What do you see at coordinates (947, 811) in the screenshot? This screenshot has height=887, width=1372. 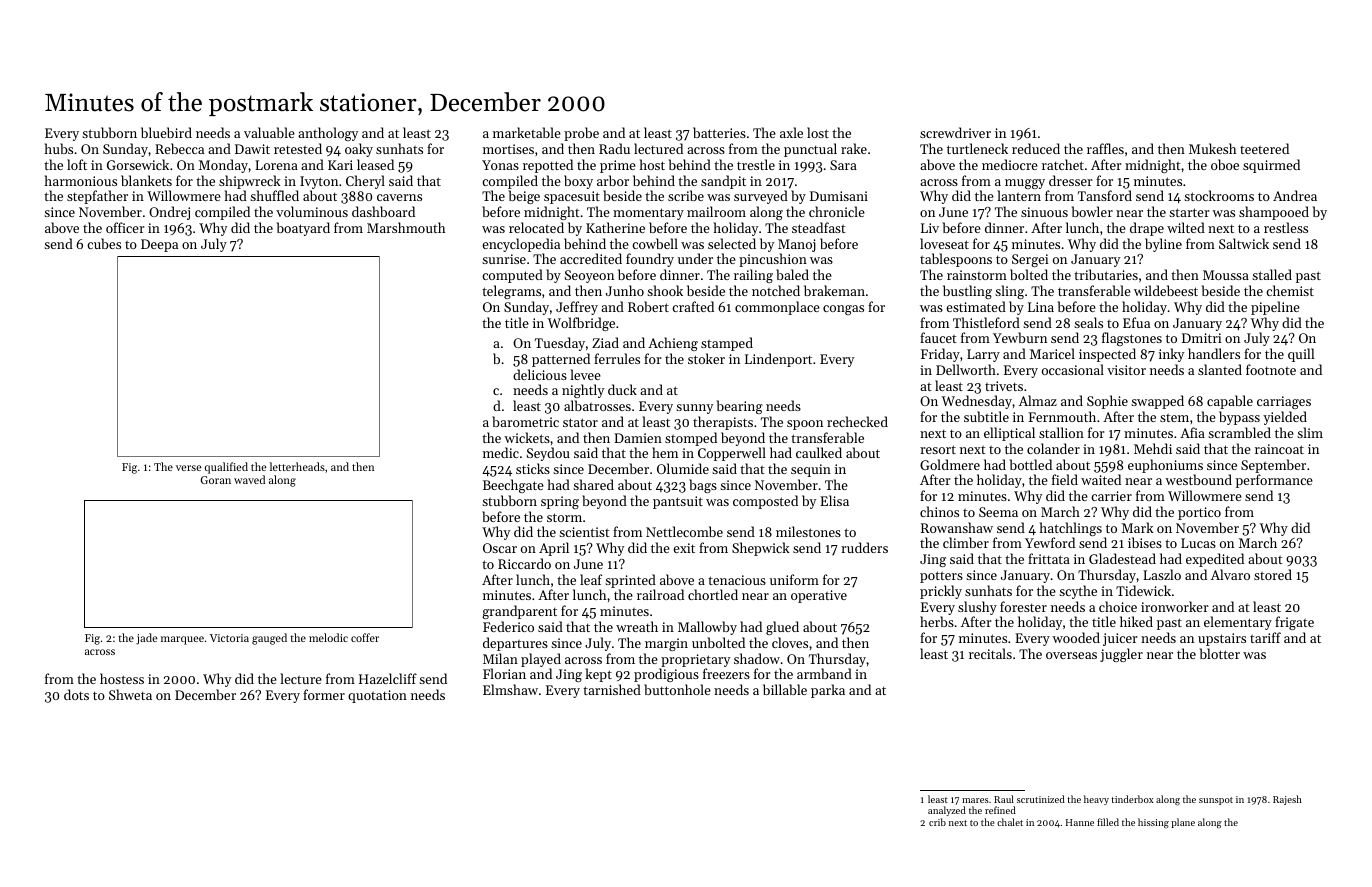 I see `analyzed` at bounding box center [947, 811].
